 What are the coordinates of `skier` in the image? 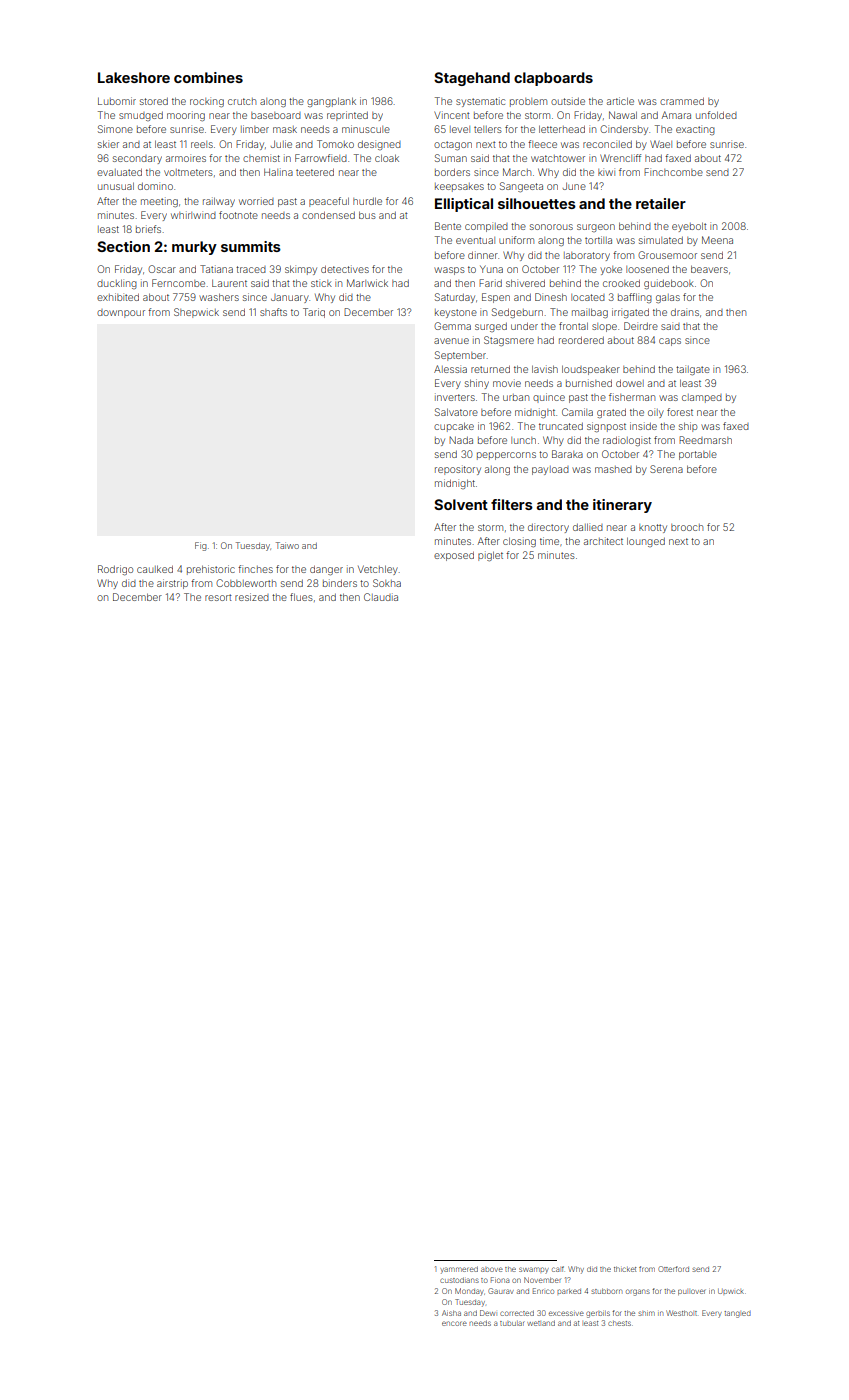 It's located at (108, 144).
